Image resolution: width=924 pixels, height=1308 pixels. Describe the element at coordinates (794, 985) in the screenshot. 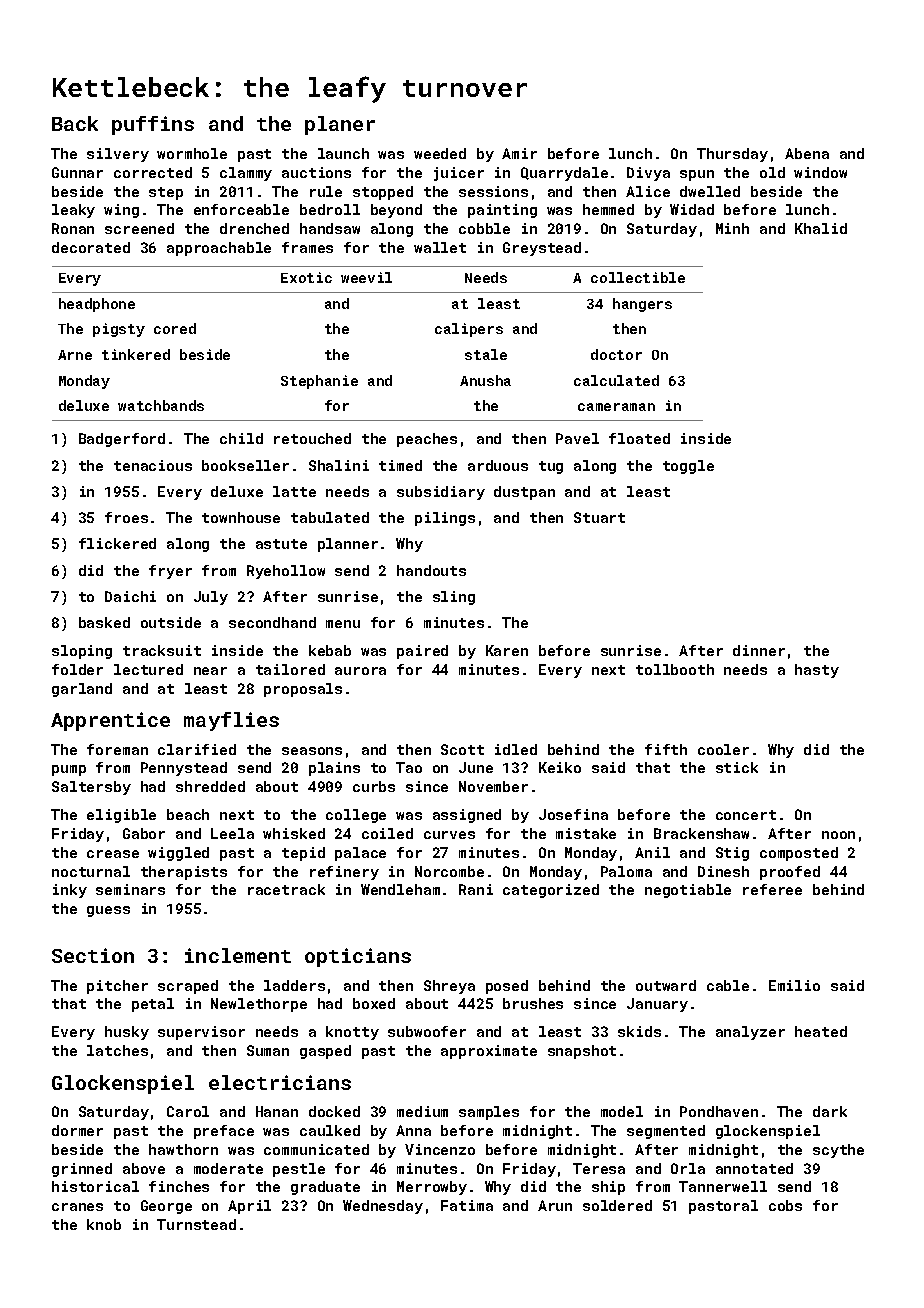

I see `Emilio` at that location.
